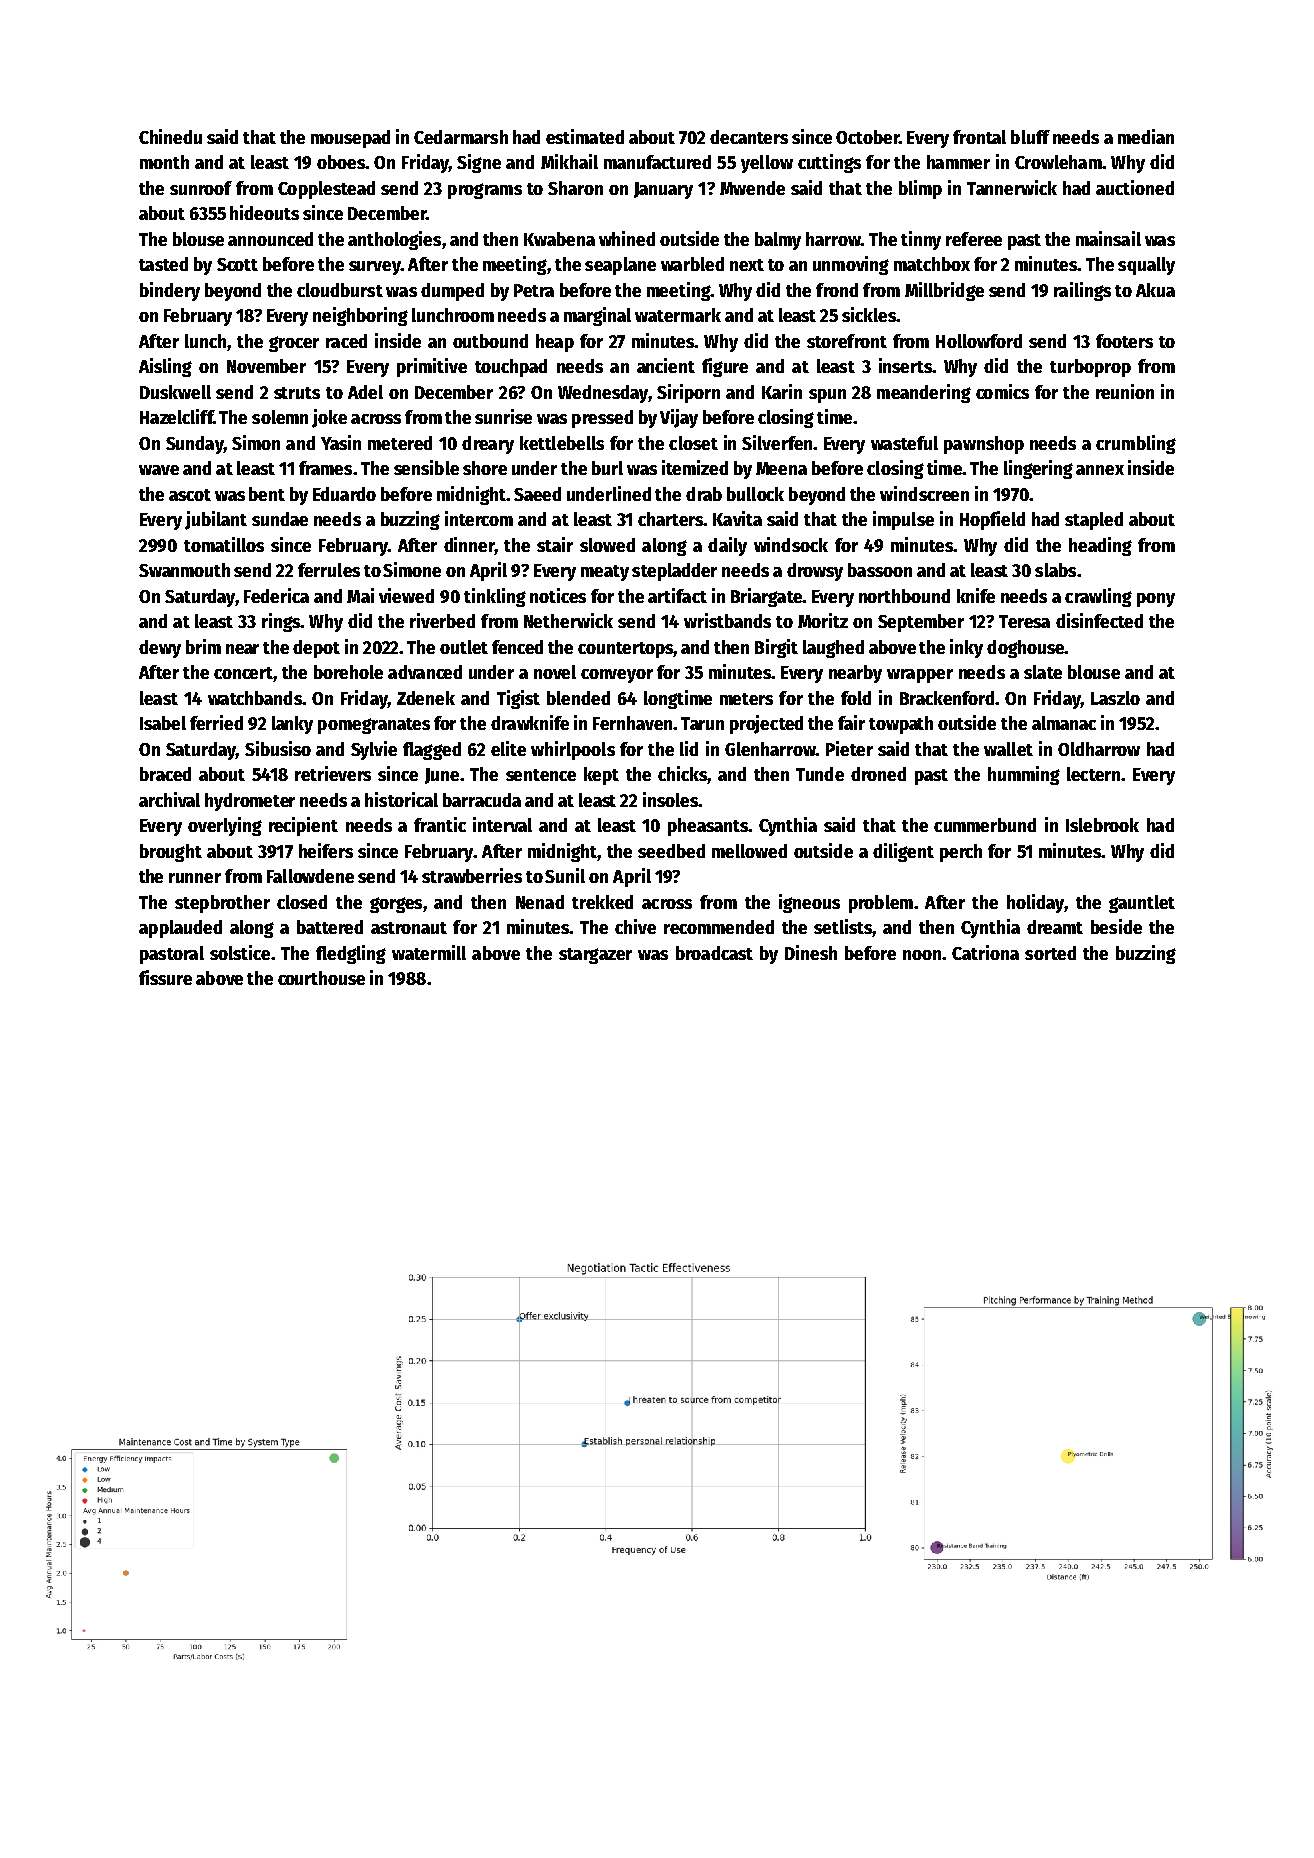  What do you see at coordinates (1125, 391) in the image?
I see `reunion` at bounding box center [1125, 391].
